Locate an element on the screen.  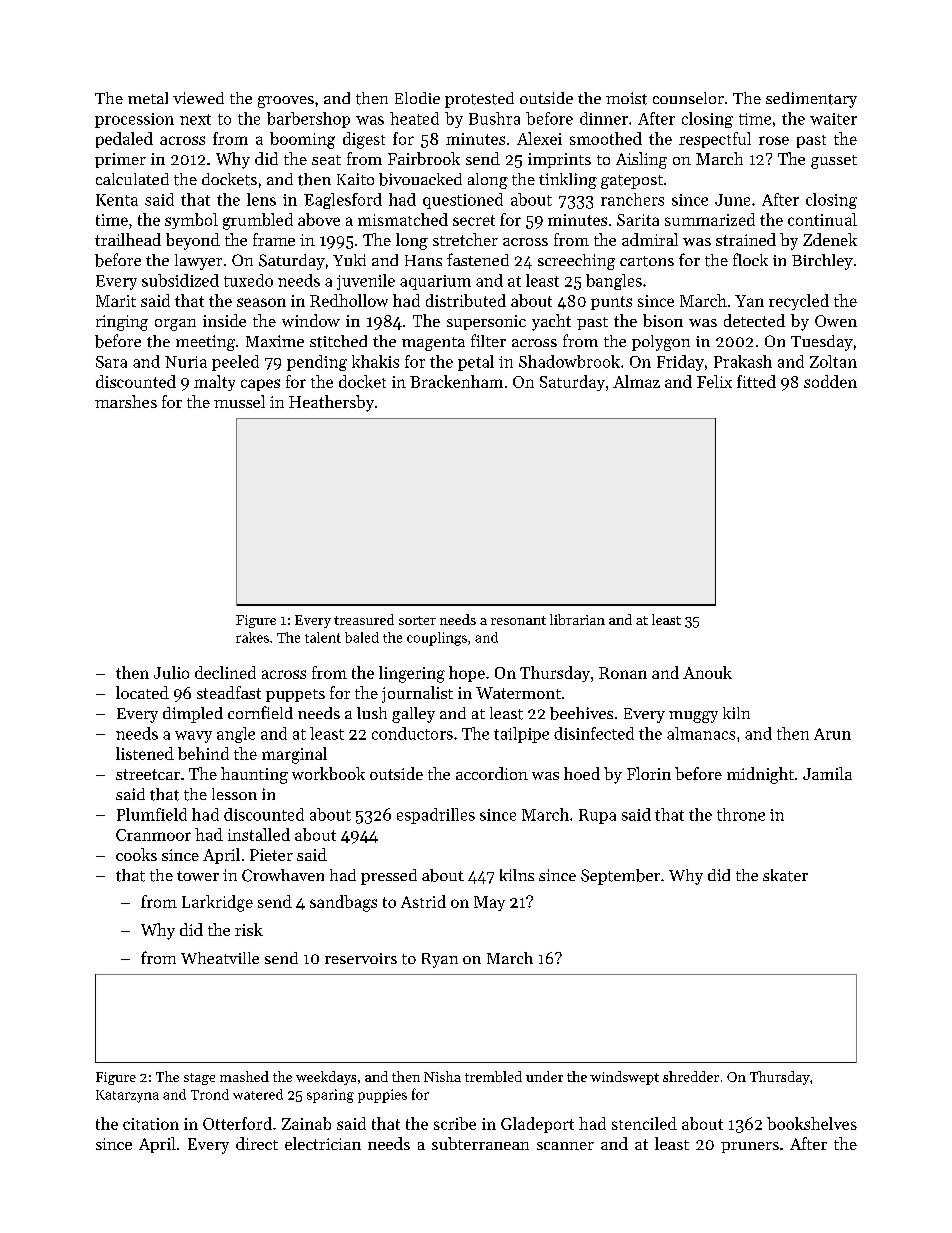
counselor is located at coordinates (688, 98).
